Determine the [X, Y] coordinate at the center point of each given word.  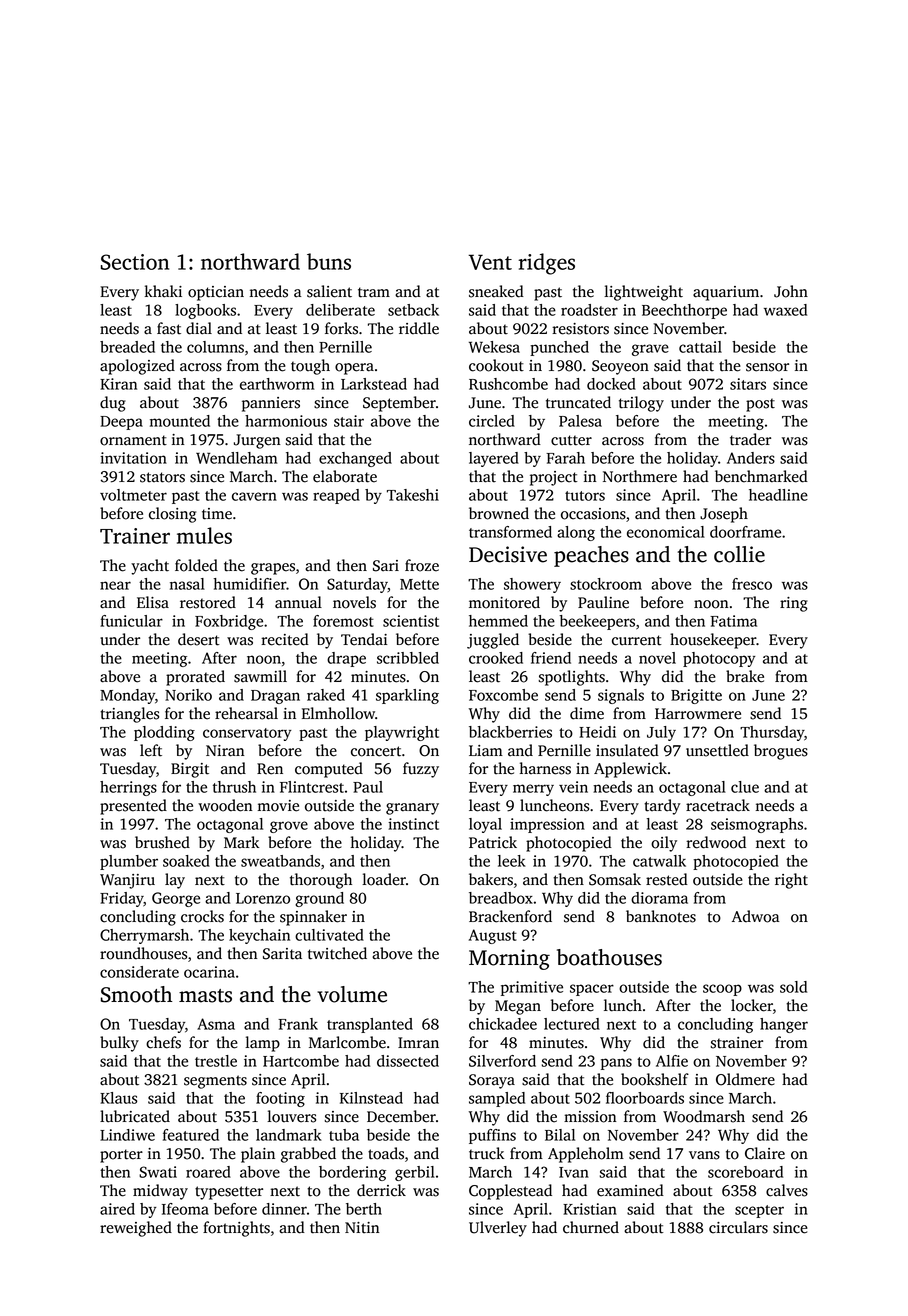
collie [739, 554]
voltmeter [133, 495]
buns [329, 261]
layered [494, 459]
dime [587, 713]
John [791, 291]
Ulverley [498, 1229]
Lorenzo [263, 898]
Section [135, 262]
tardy [662, 807]
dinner [284, 1209]
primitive [532, 988]
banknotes [661, 916]
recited [285, 639]
